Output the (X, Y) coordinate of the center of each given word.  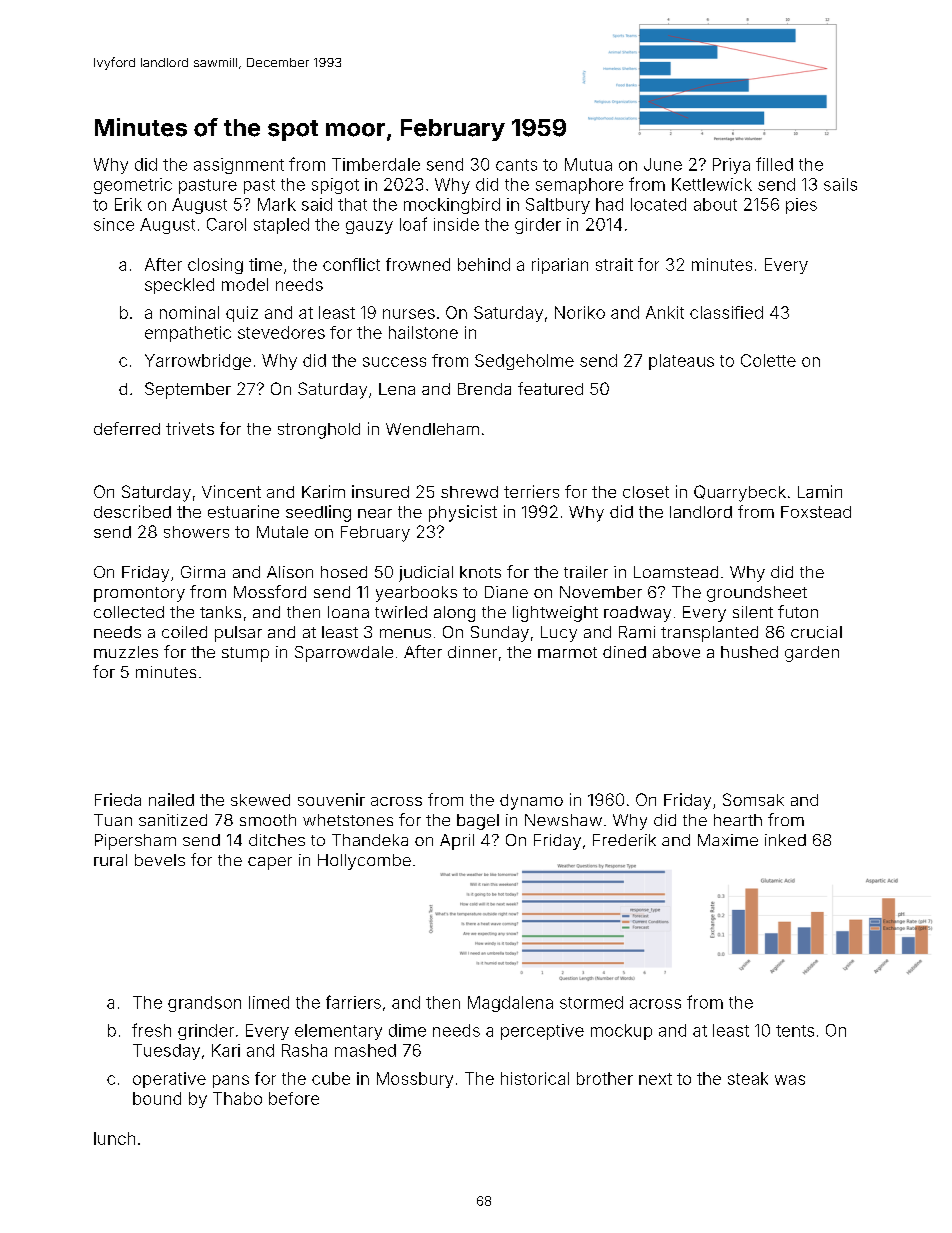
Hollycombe (364, 862)
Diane (506, 592)
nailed (171, 799)
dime (407, 1030)
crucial (816, 632)
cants (516, 165)
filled (774, 164)
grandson (204, 1004)
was (790, 1080)
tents (795, 1031)
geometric (133, 186)
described (132, 511)
